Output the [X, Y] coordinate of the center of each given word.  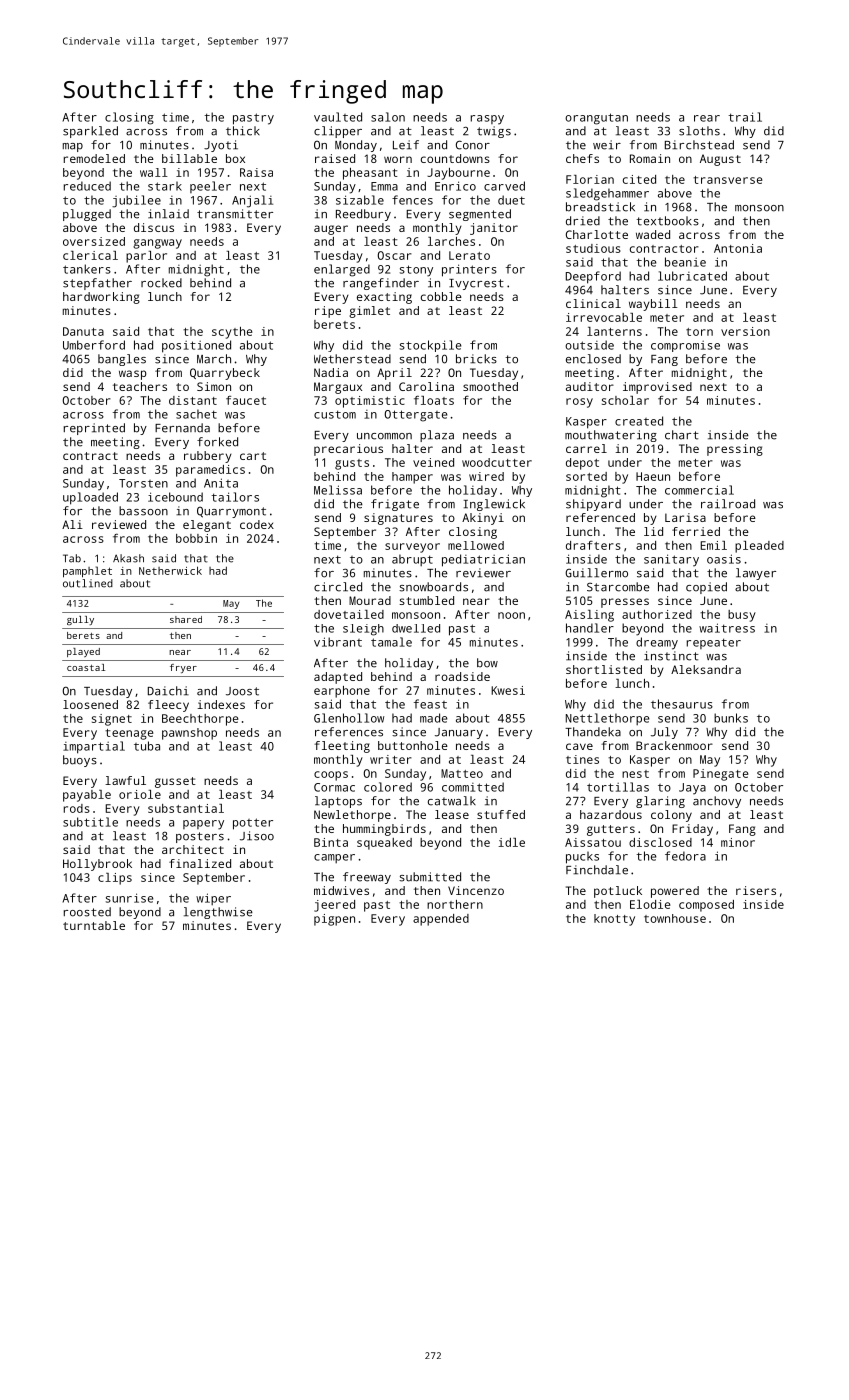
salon [388, 117]
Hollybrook [97, 865]
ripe [328, 312]
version [745, 331]
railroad [728, 504]
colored [388, 787]
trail [745, 117]
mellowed [476, 545]
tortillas [618, 787]
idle [511, 842]
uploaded [90, 498]
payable [87, 796]
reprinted [94, 429]
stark [165, 186]
